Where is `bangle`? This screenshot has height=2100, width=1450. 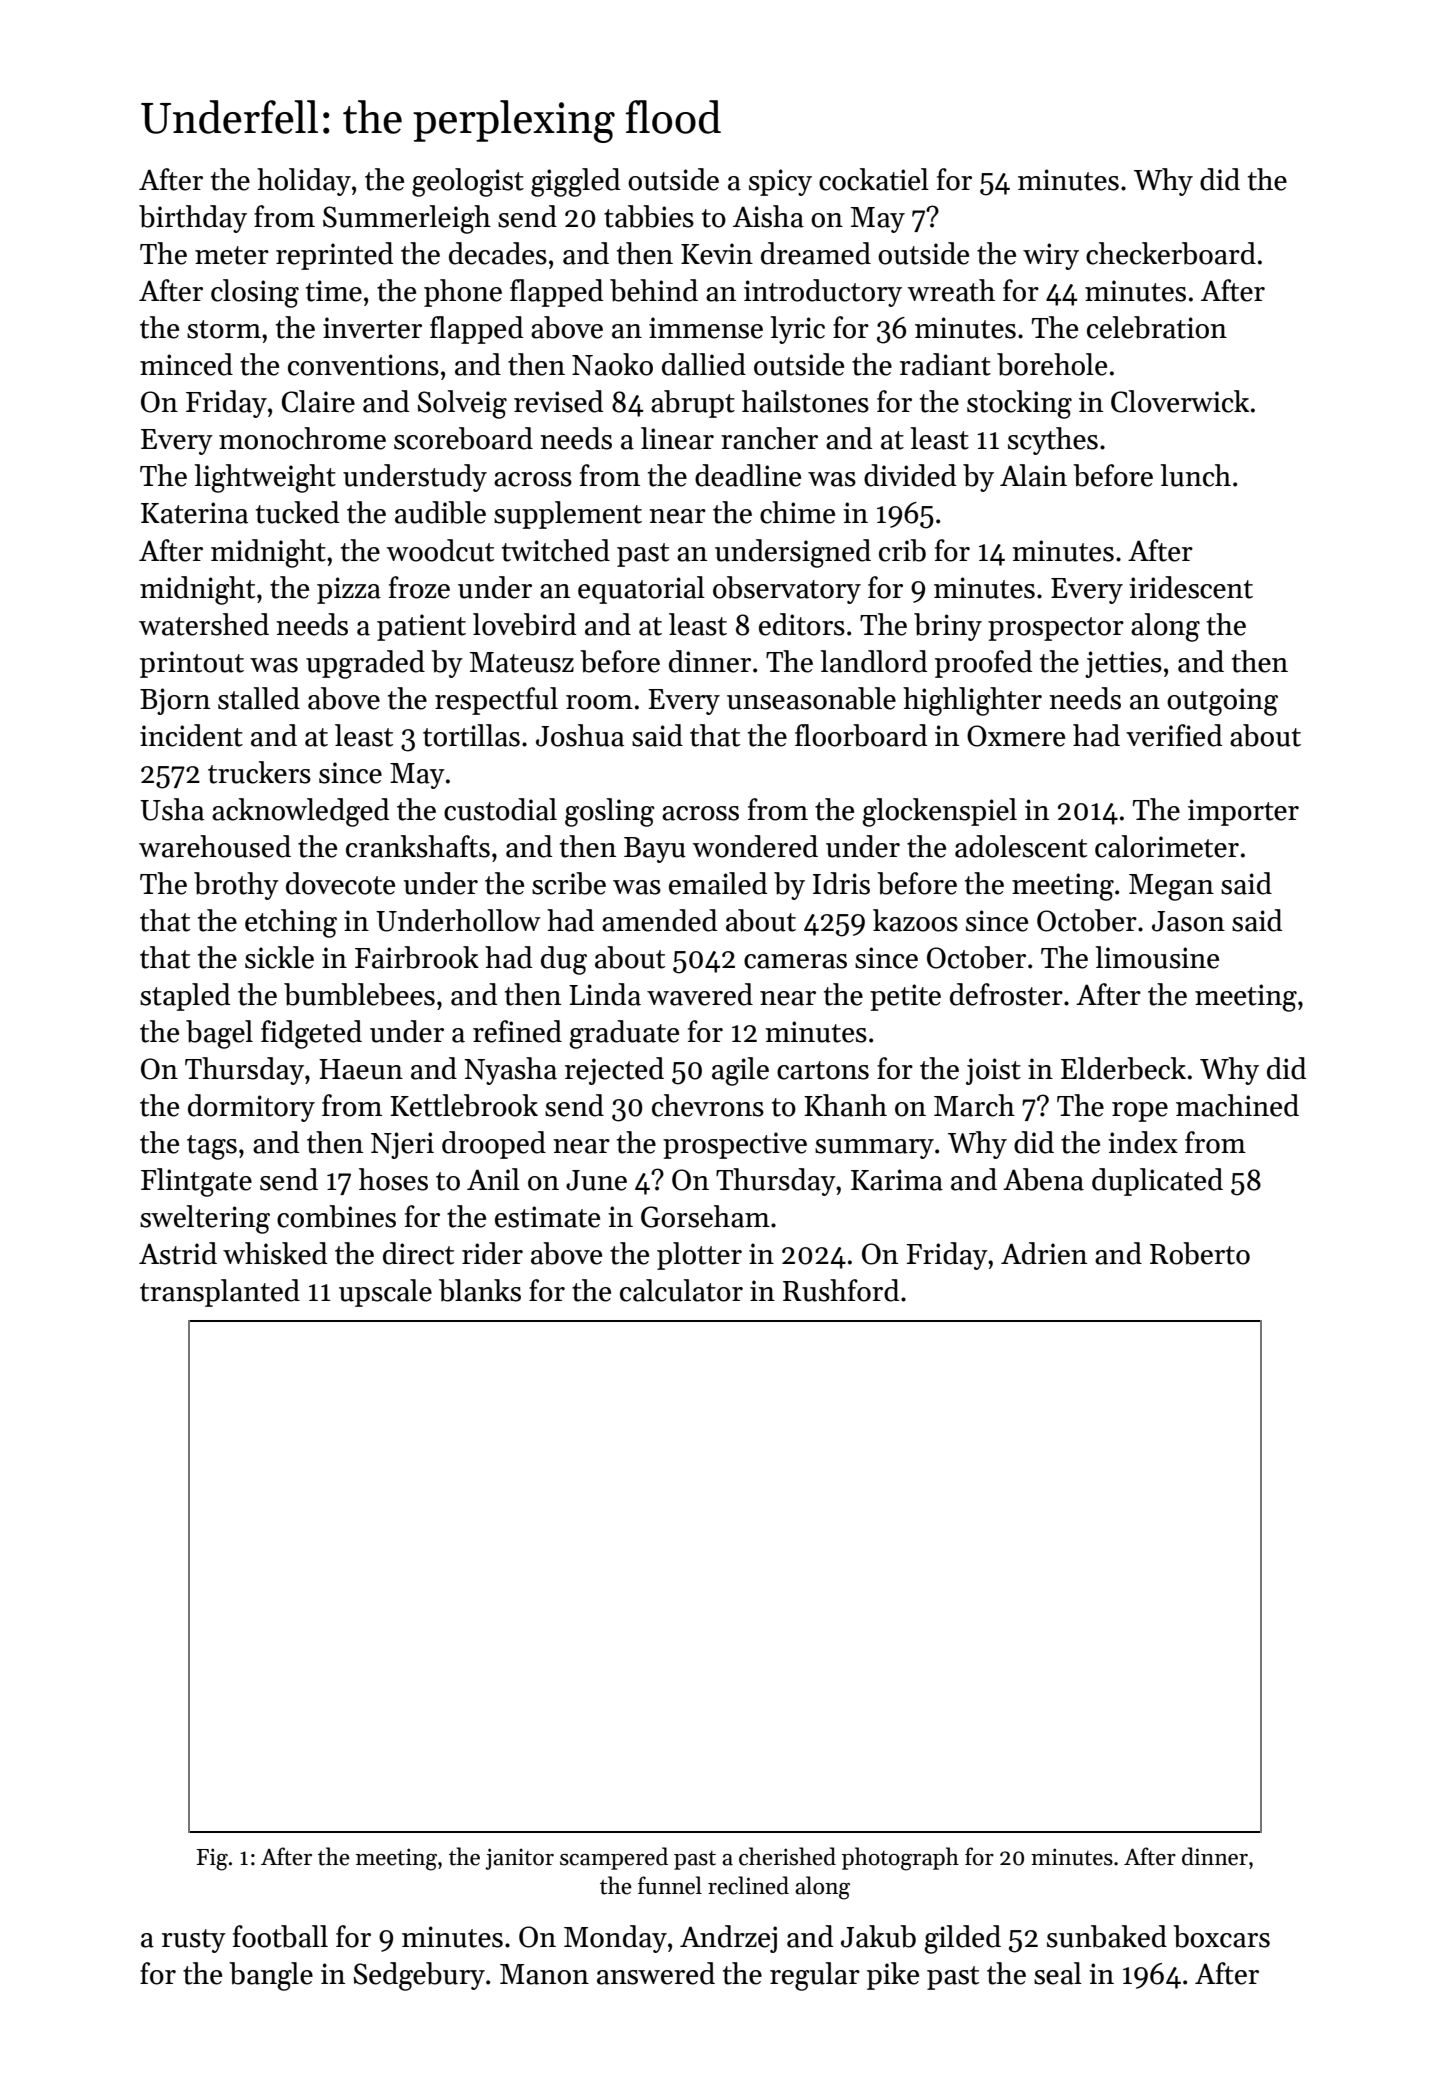 bangle is located at coordinates (271, 1976).
